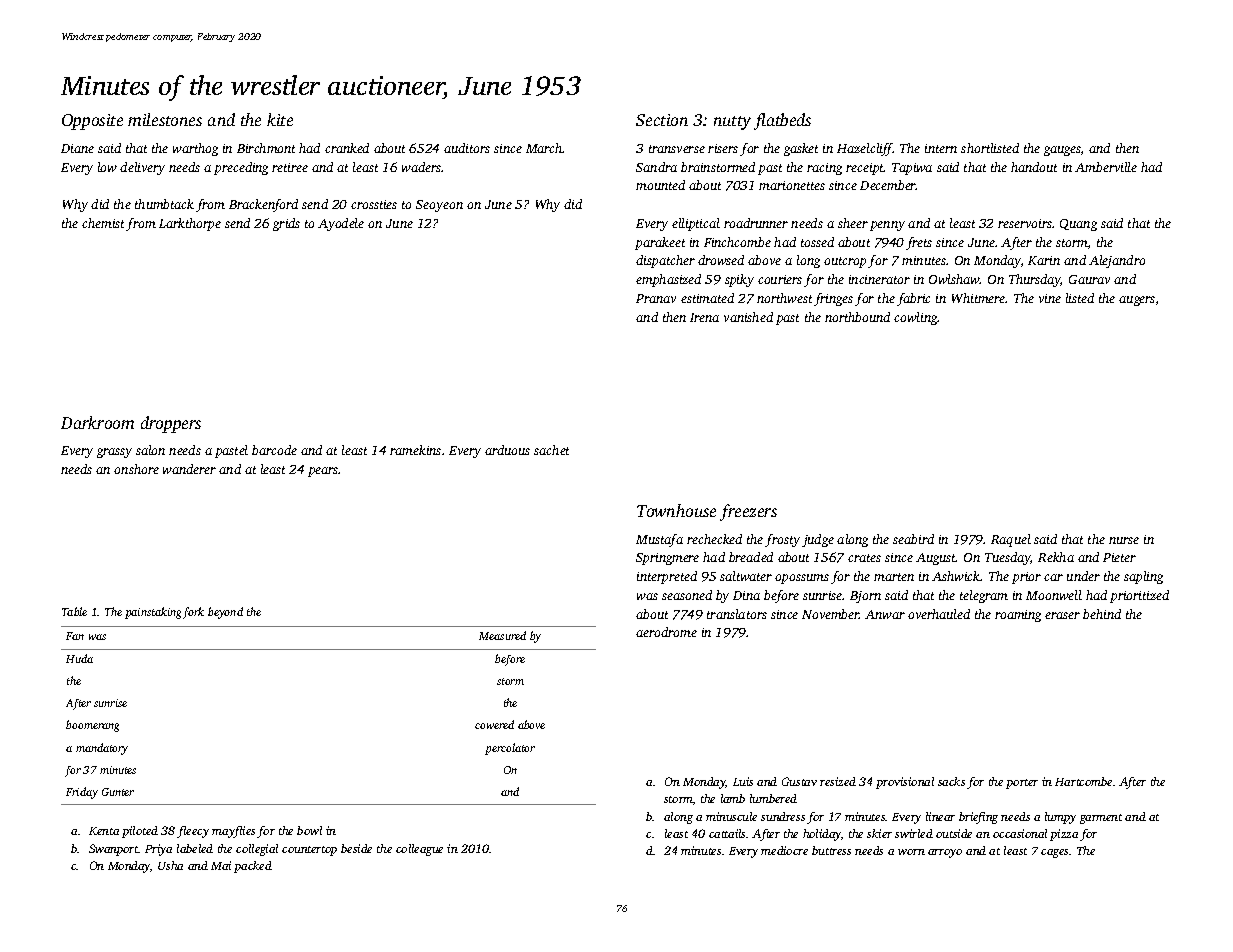 The image size is (1233, 952). What do you see at coordinates (195, 149) in the page?
I see `warthog` at bounding box center [195, 149].
